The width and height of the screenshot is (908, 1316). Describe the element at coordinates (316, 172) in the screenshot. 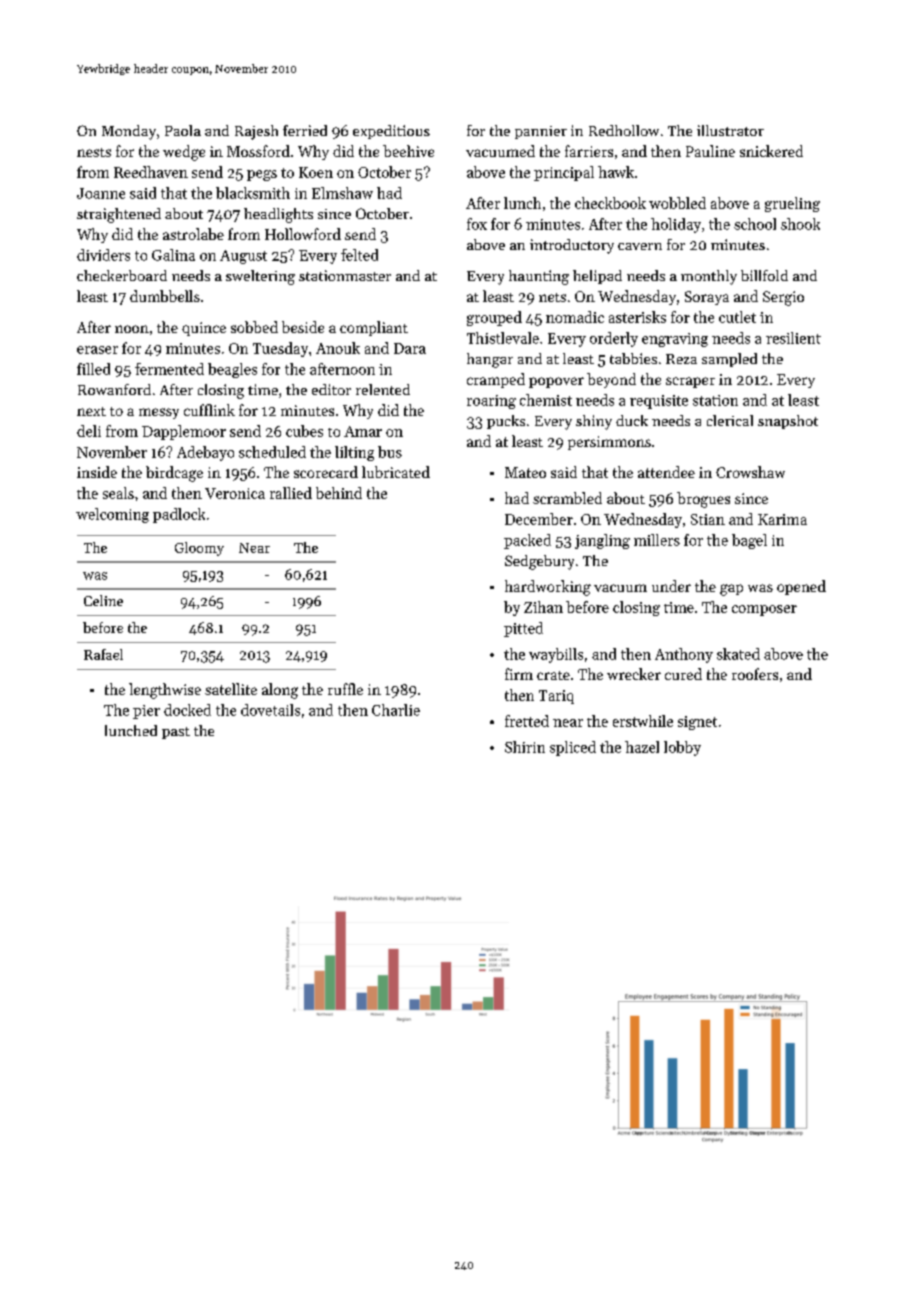

I see `Koen` at that location.
